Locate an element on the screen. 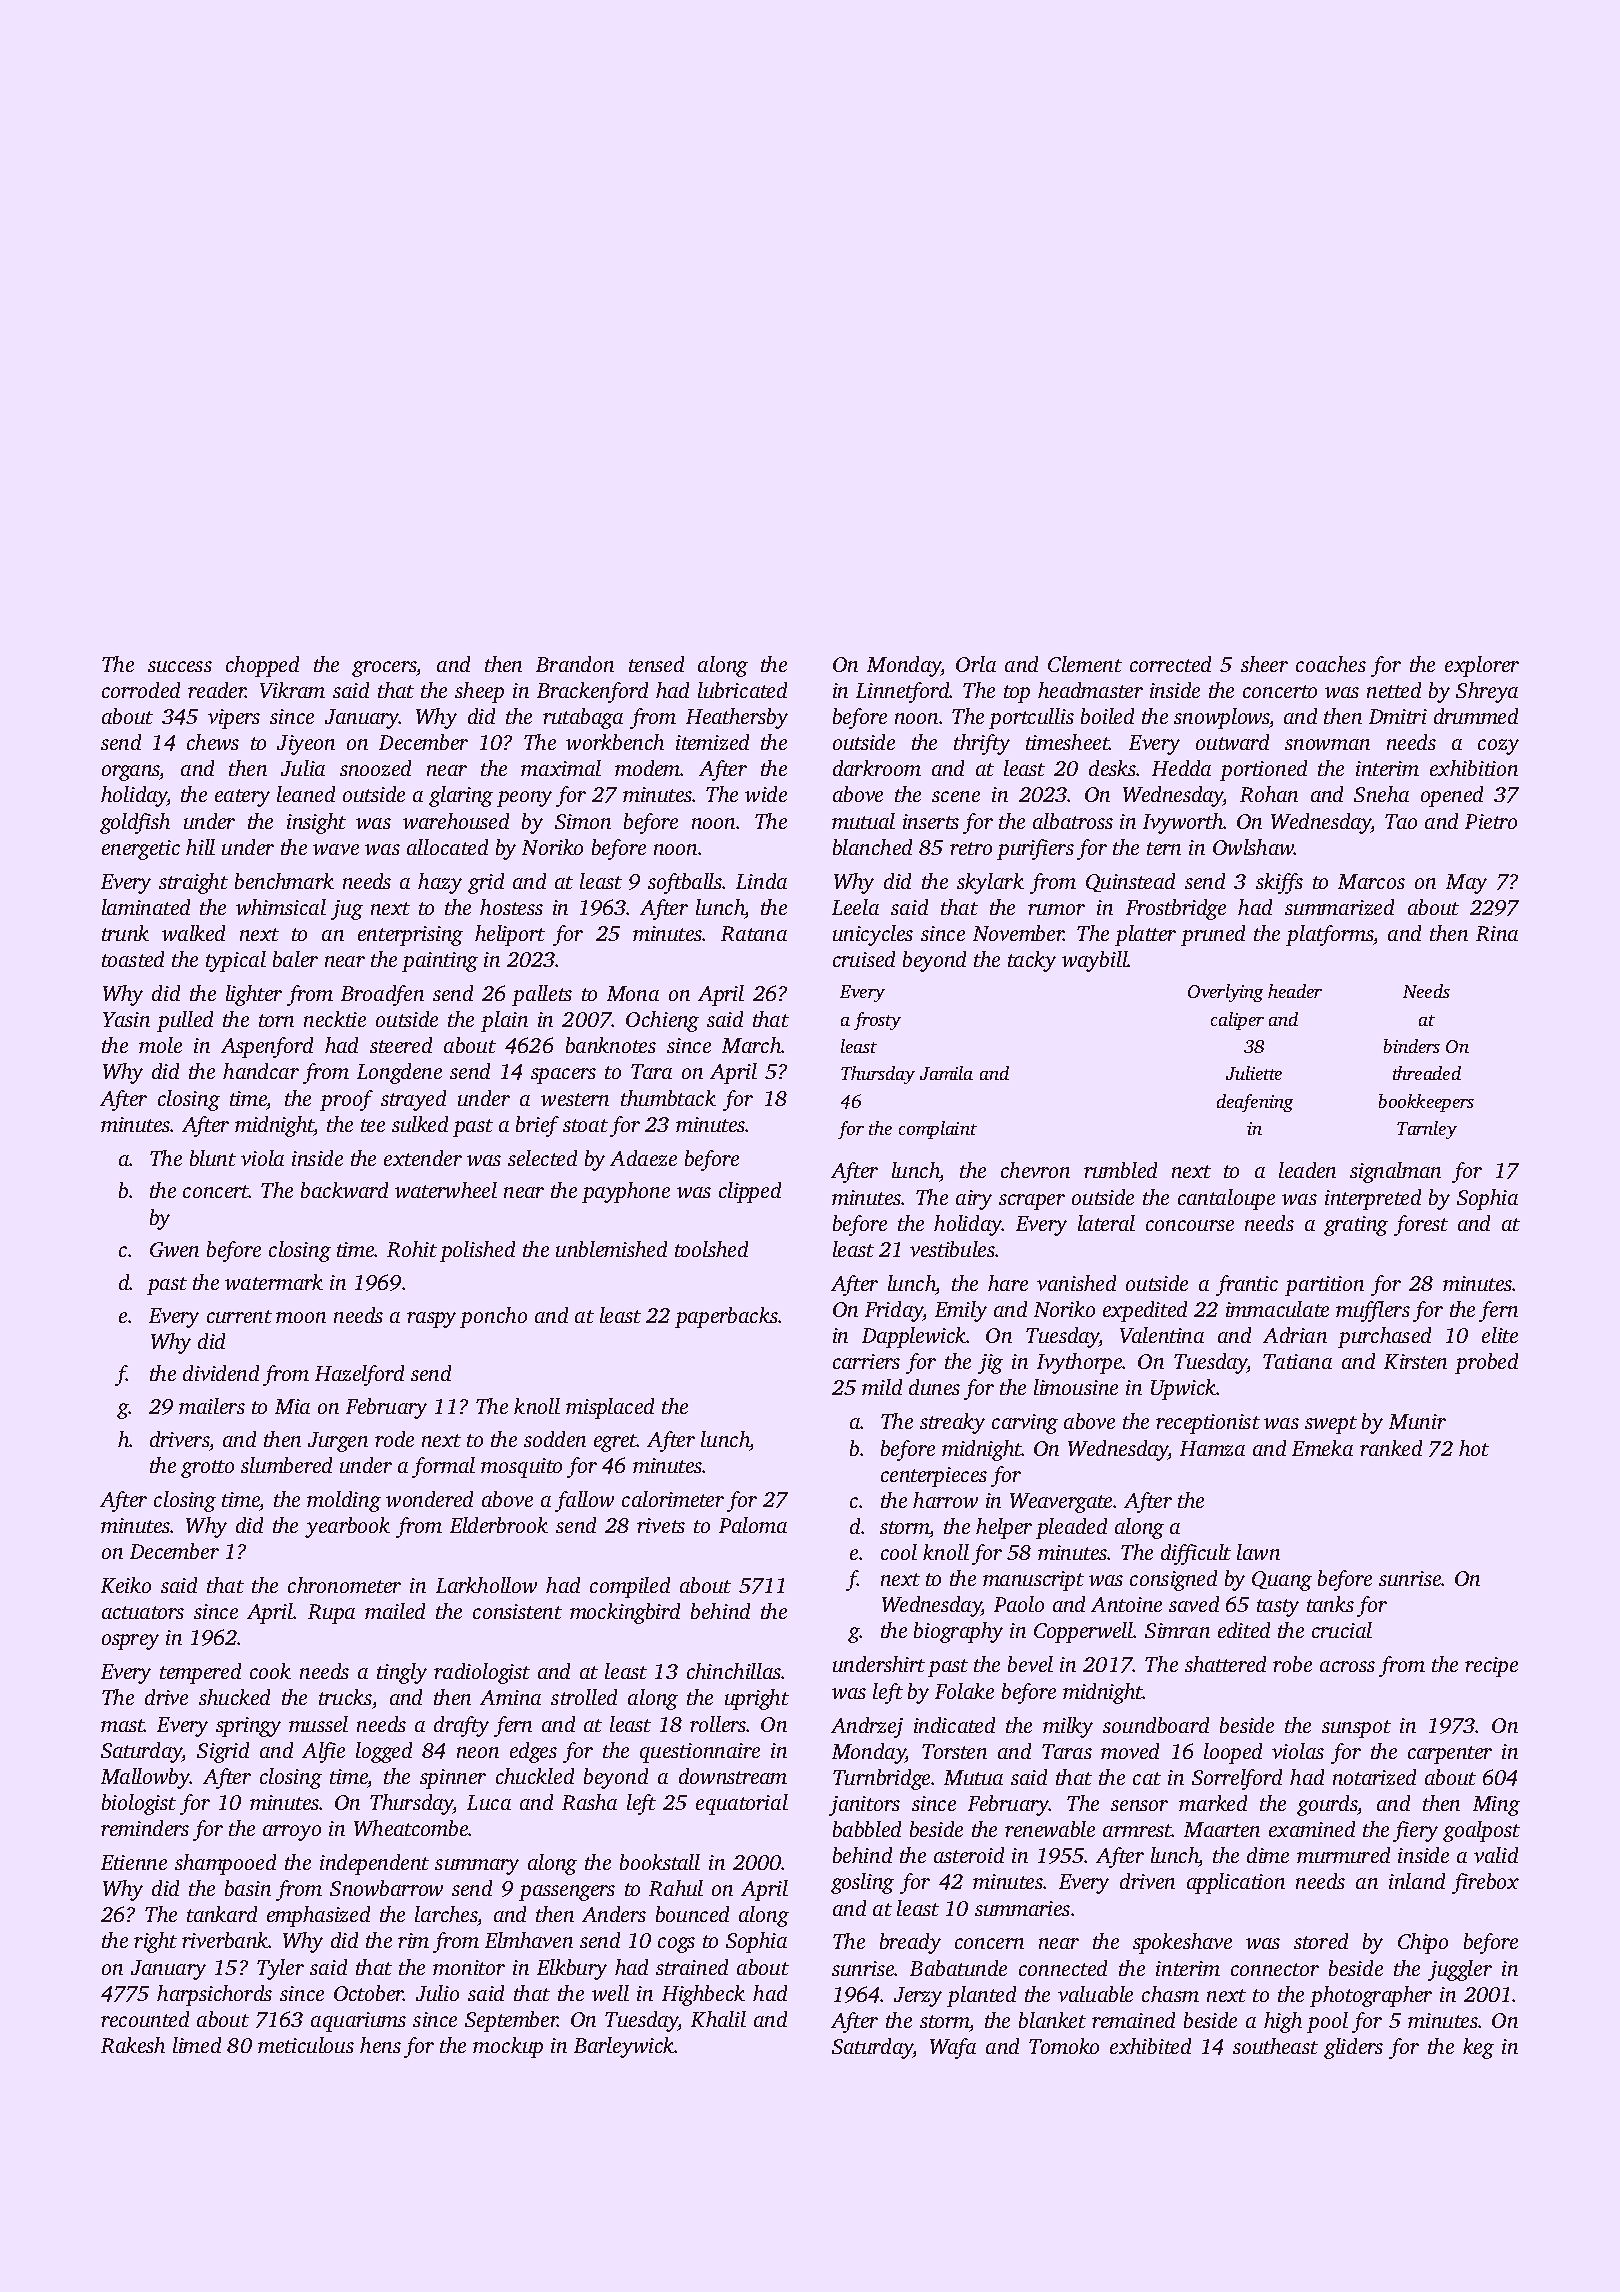 This screenshot has width=1620, height=2292. Orla is located at coordinates (976, 664).
